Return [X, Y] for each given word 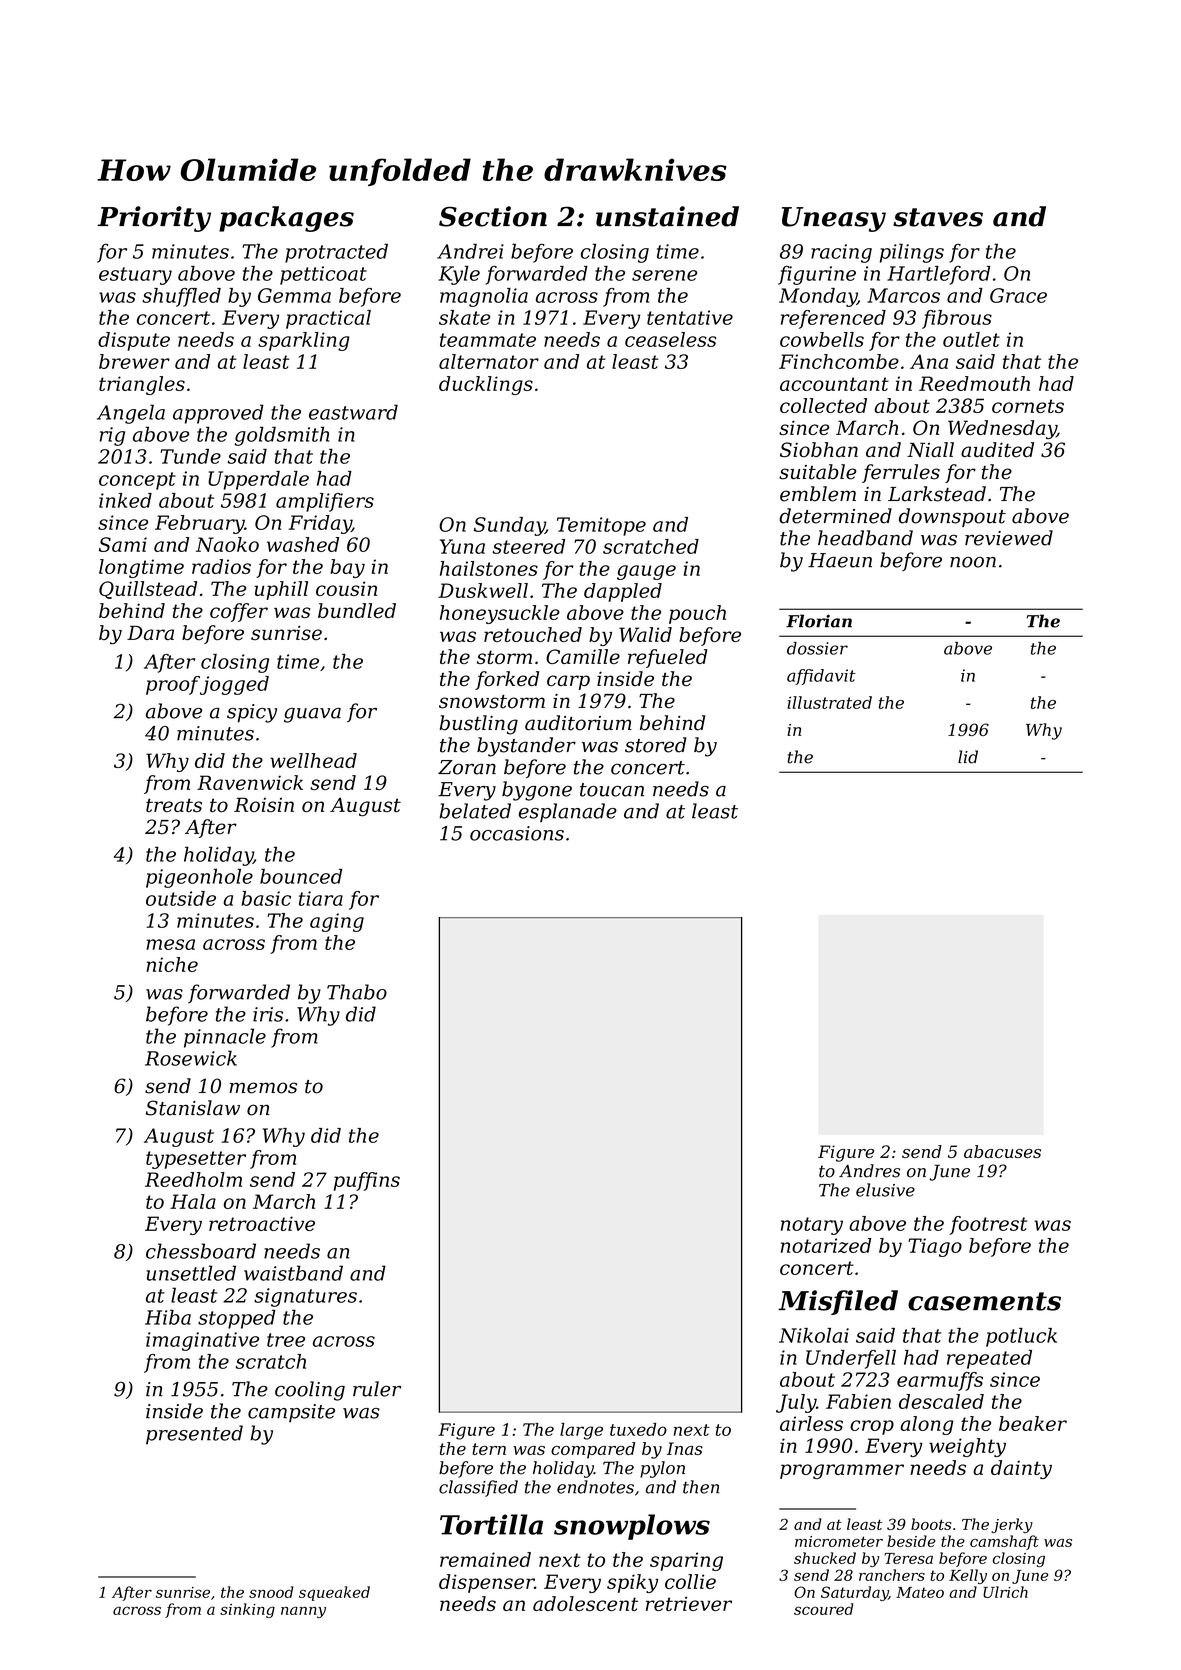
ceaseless [671, 339]
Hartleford [938, 275]
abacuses [1002, 1151]
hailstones [489, 568]
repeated [989, 1359]
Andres [869, 1171]
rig [112, 436]
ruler [377, 1389]
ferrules [901, 473]
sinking [247, 1610]
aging [337, 922]
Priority [154, 219]
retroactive [262, 1223]
